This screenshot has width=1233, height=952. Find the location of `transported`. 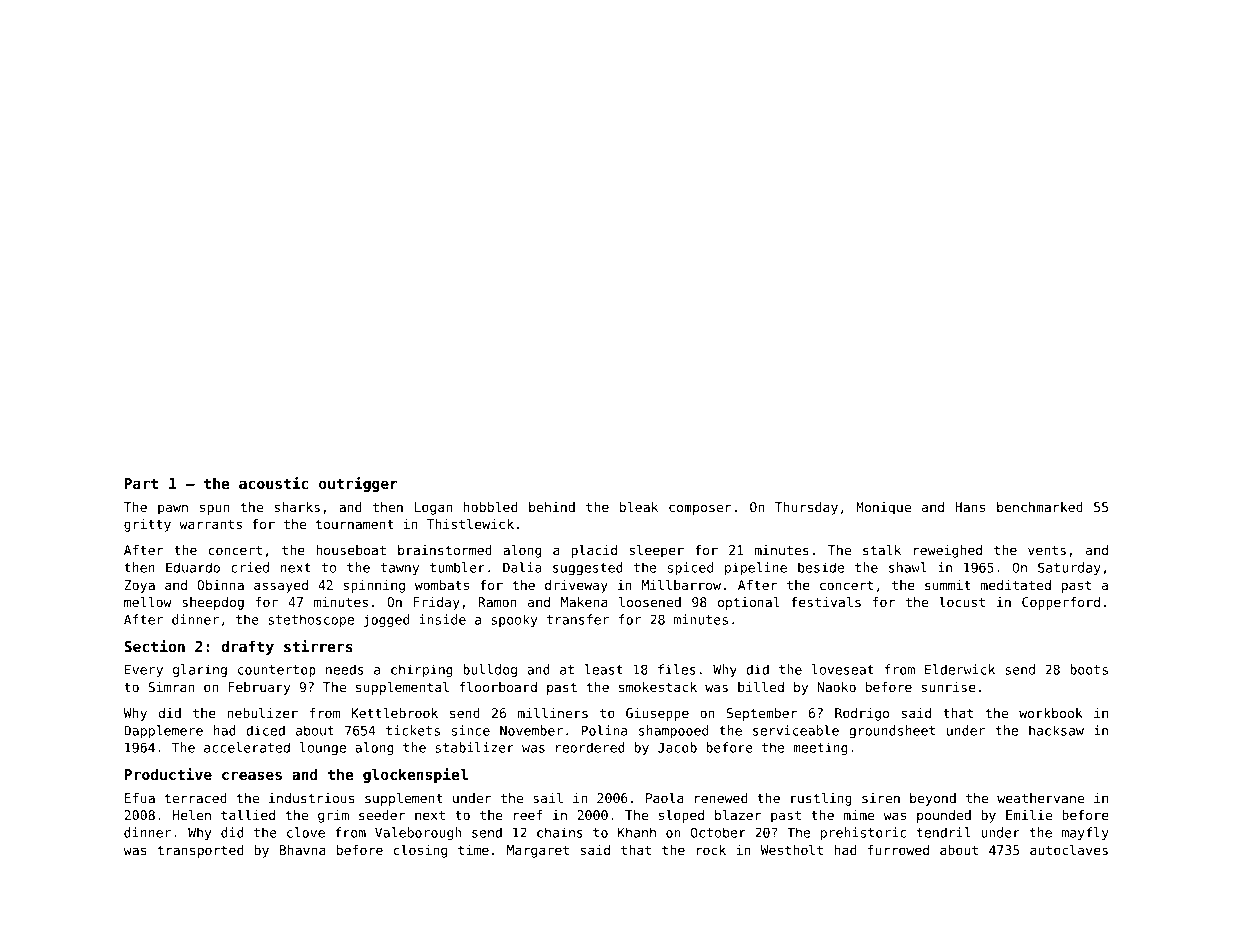

transported is located at coordinates (200, 851).
